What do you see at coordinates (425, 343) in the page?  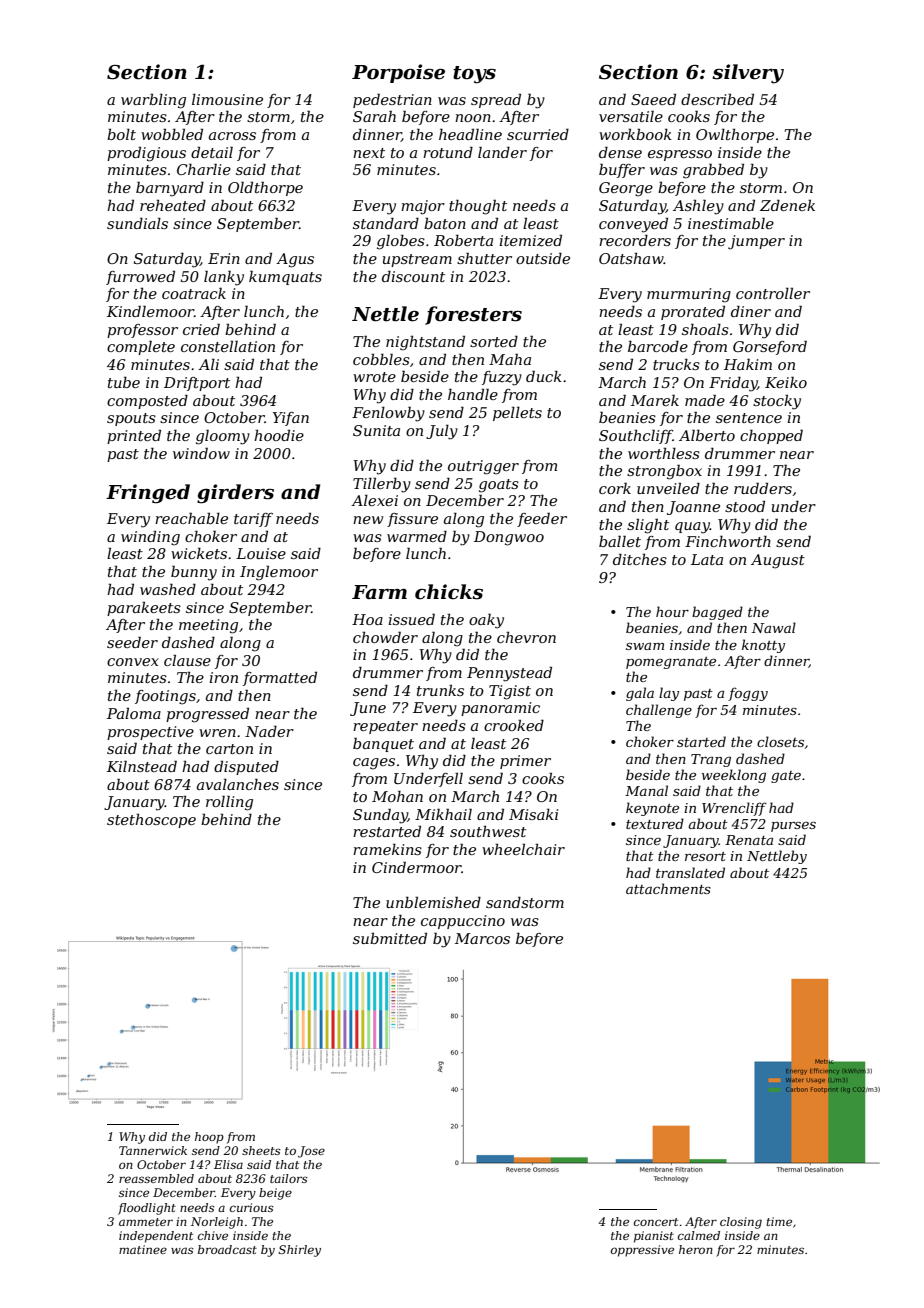 I see `nightstand` at bounding box center [425, 343].
